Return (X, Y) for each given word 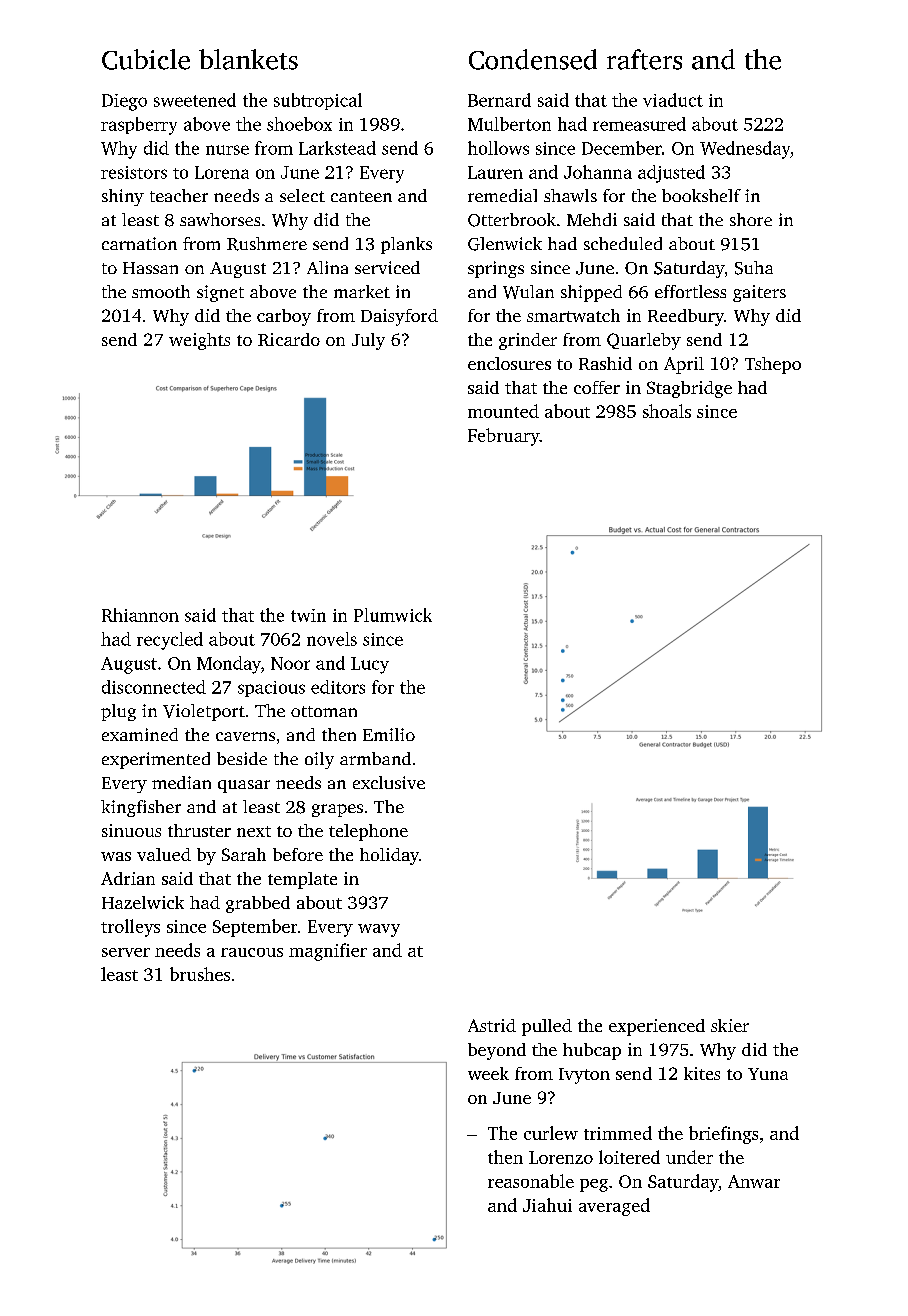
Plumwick (393, 615)
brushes (200, 974)
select (302, 195)
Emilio (389, 734)
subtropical (318, 101)
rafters (644, 59)
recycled (170, 641)
